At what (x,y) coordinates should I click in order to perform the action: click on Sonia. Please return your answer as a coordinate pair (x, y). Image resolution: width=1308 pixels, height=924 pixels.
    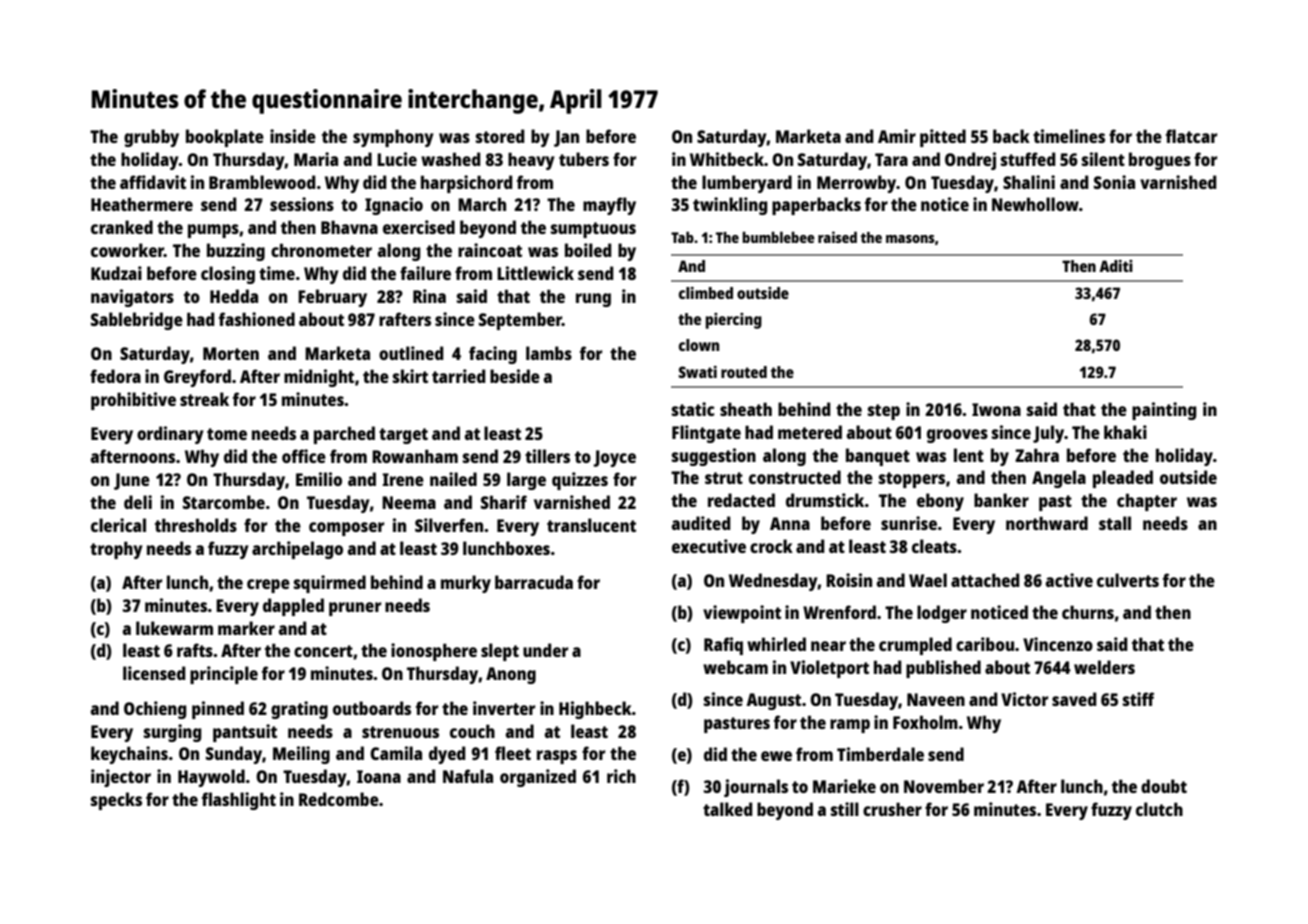
    Looking at the image, I should click on (1114, 182).
